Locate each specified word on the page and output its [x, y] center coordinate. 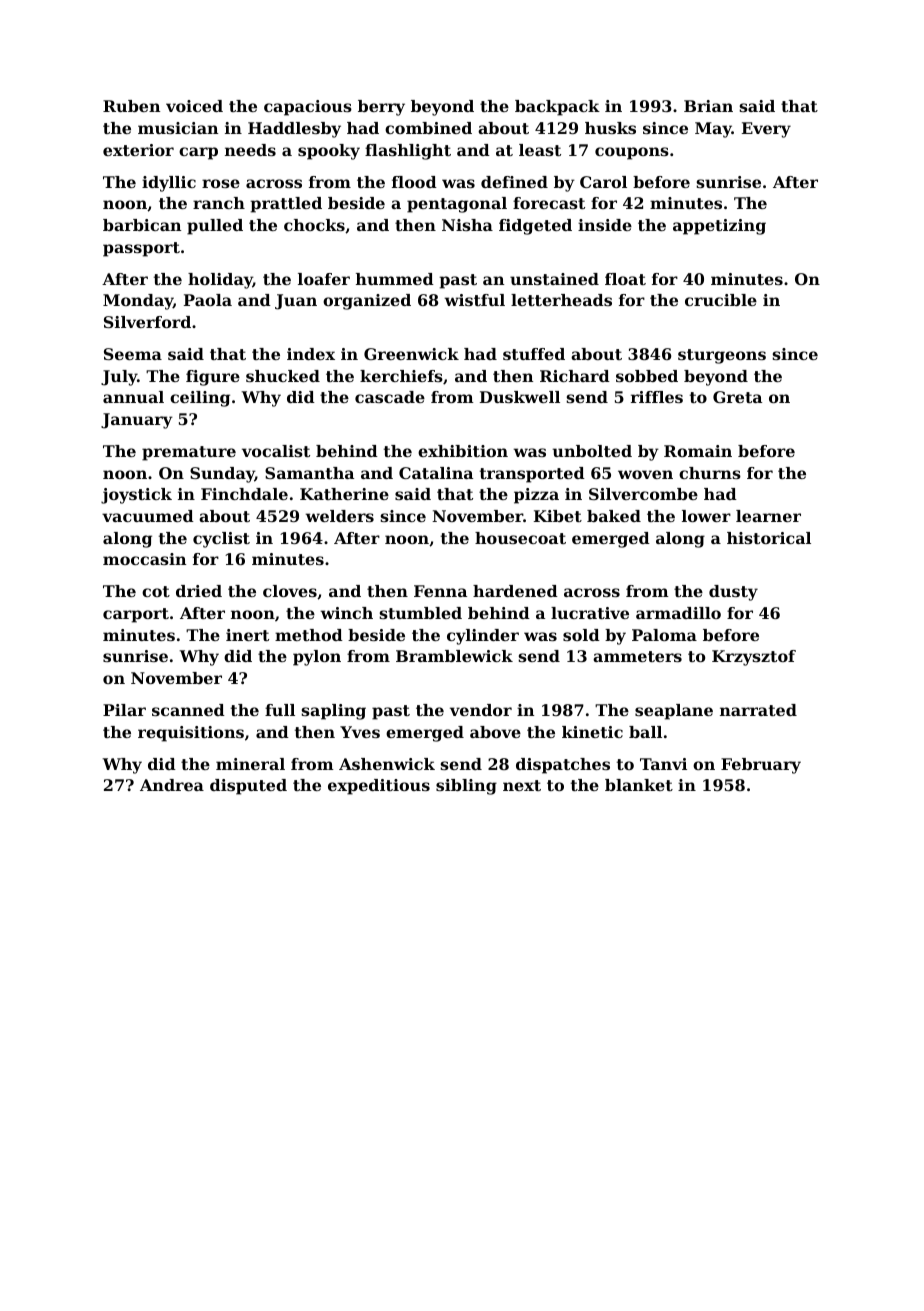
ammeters [637, 656]
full [280, 710]
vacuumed [148, 516]
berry [381, 108]
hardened [515, 591]
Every [766, 130]
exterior [138, 150]
